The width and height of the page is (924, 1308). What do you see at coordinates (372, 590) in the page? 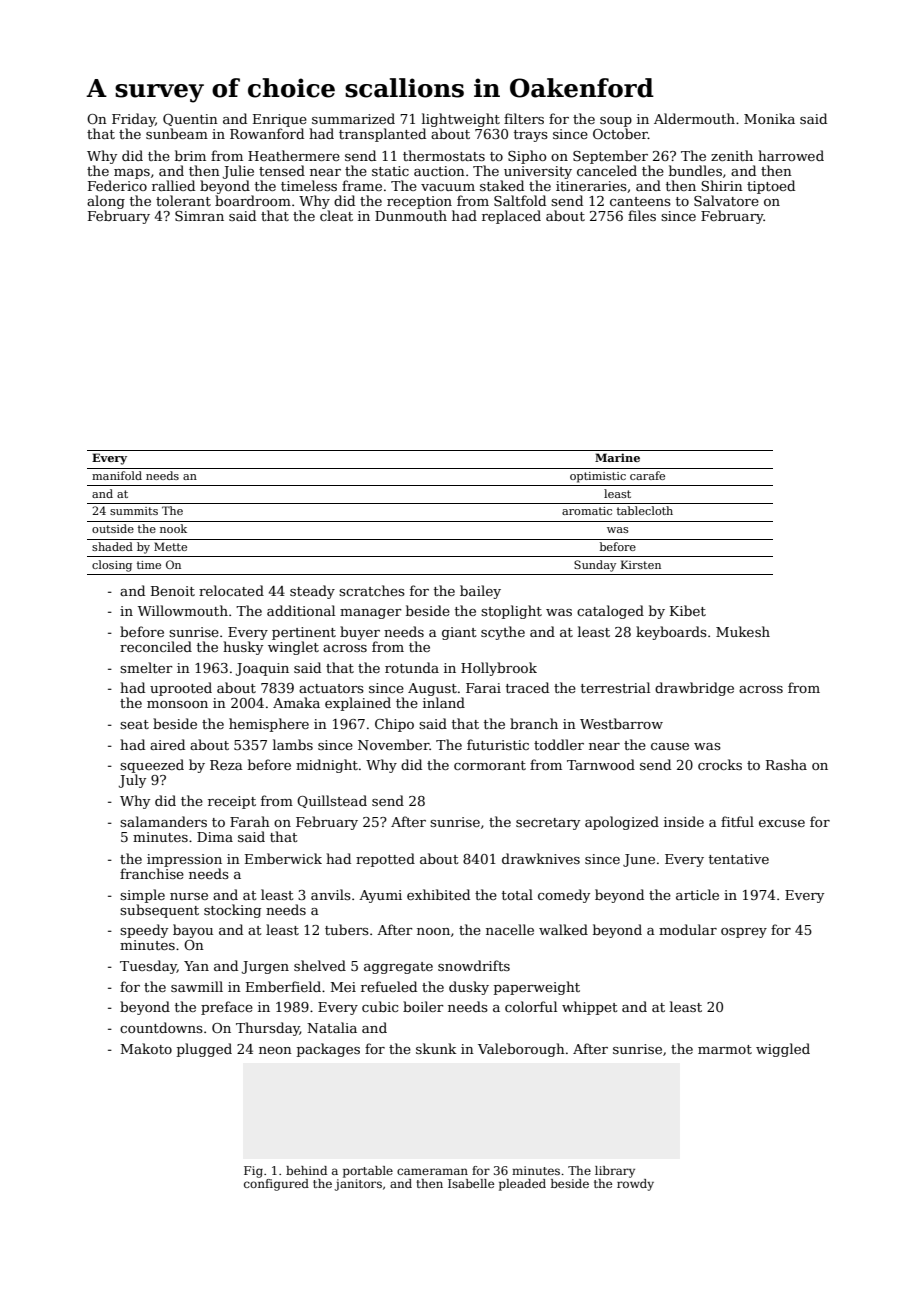
I see `scratches` at bounding box center [372, 590].
